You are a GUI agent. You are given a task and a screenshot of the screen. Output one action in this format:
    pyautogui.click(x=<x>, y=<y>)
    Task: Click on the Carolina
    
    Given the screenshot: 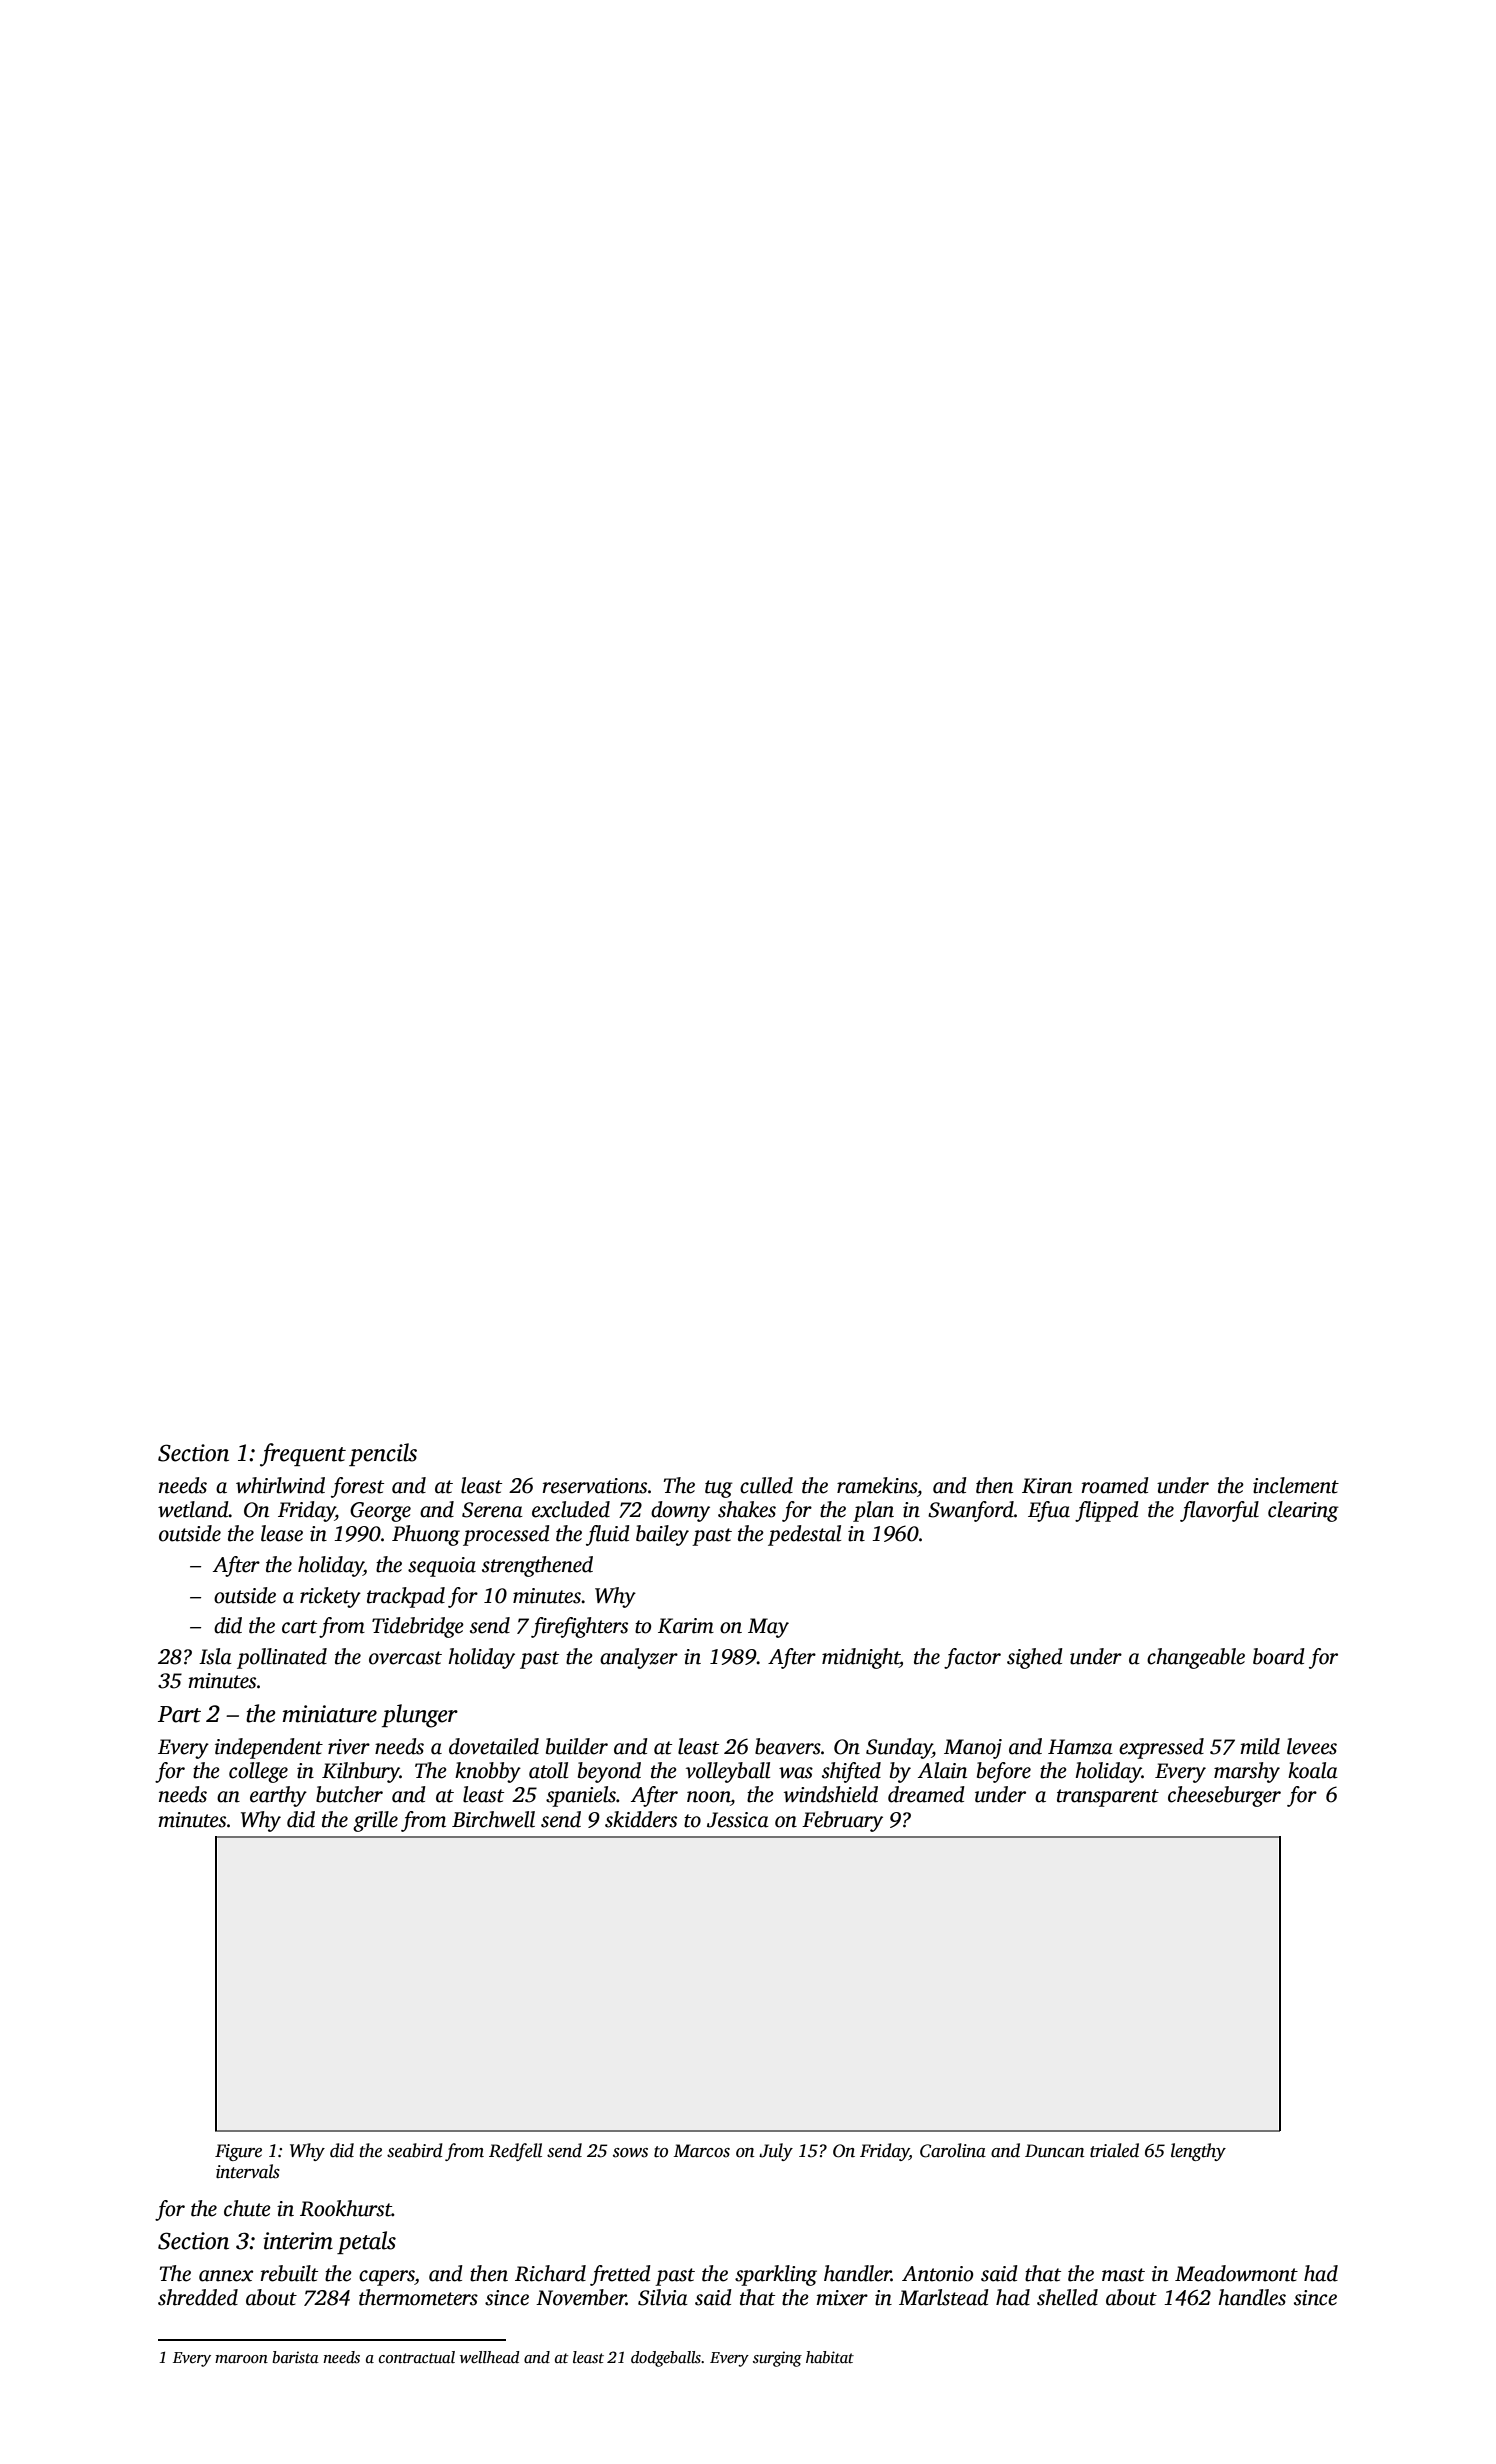 What is the action you would take?
    pyautogui.click(x=953, y=2150)
